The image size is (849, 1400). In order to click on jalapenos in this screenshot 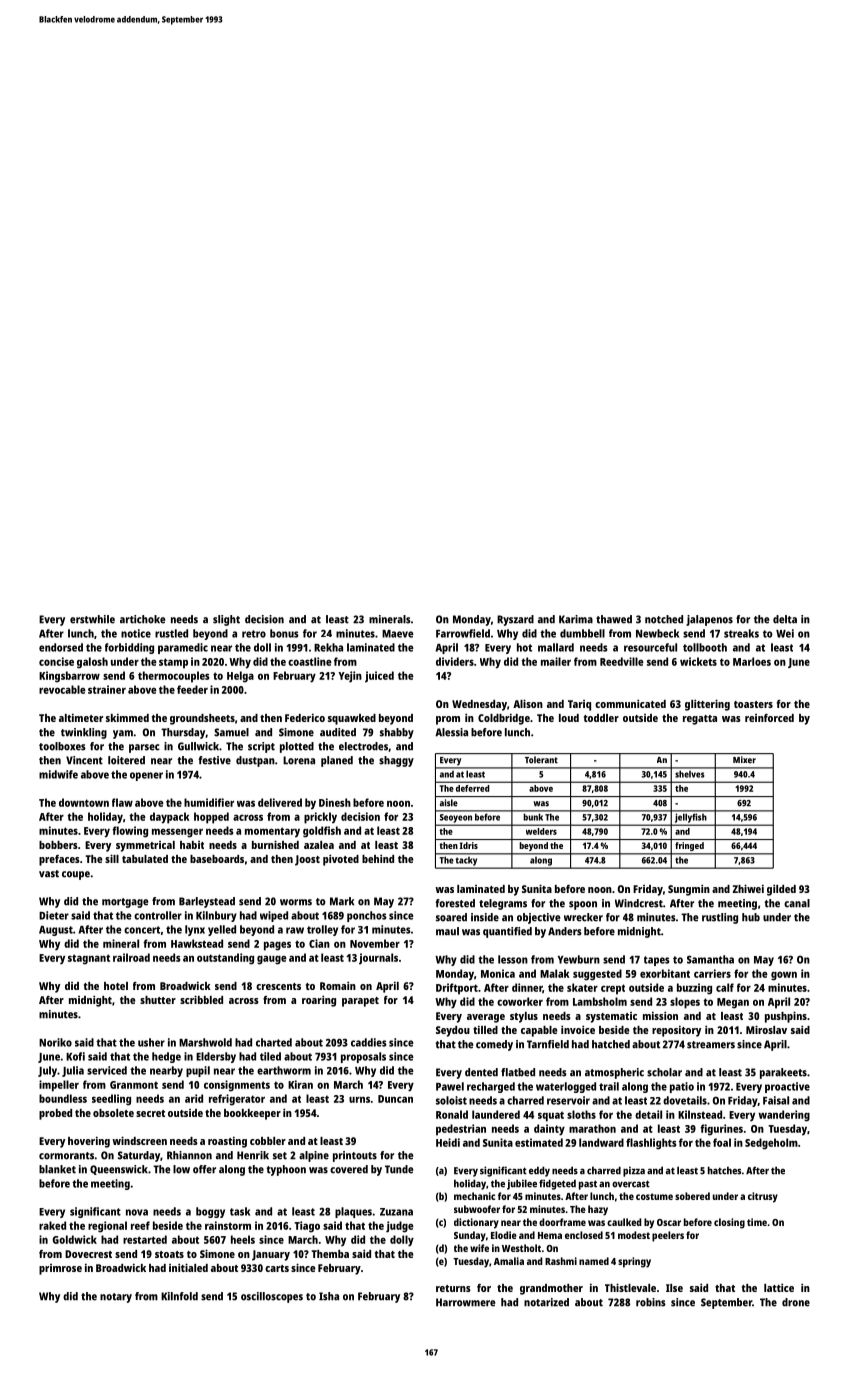, I will do `click(709, 620)`.
